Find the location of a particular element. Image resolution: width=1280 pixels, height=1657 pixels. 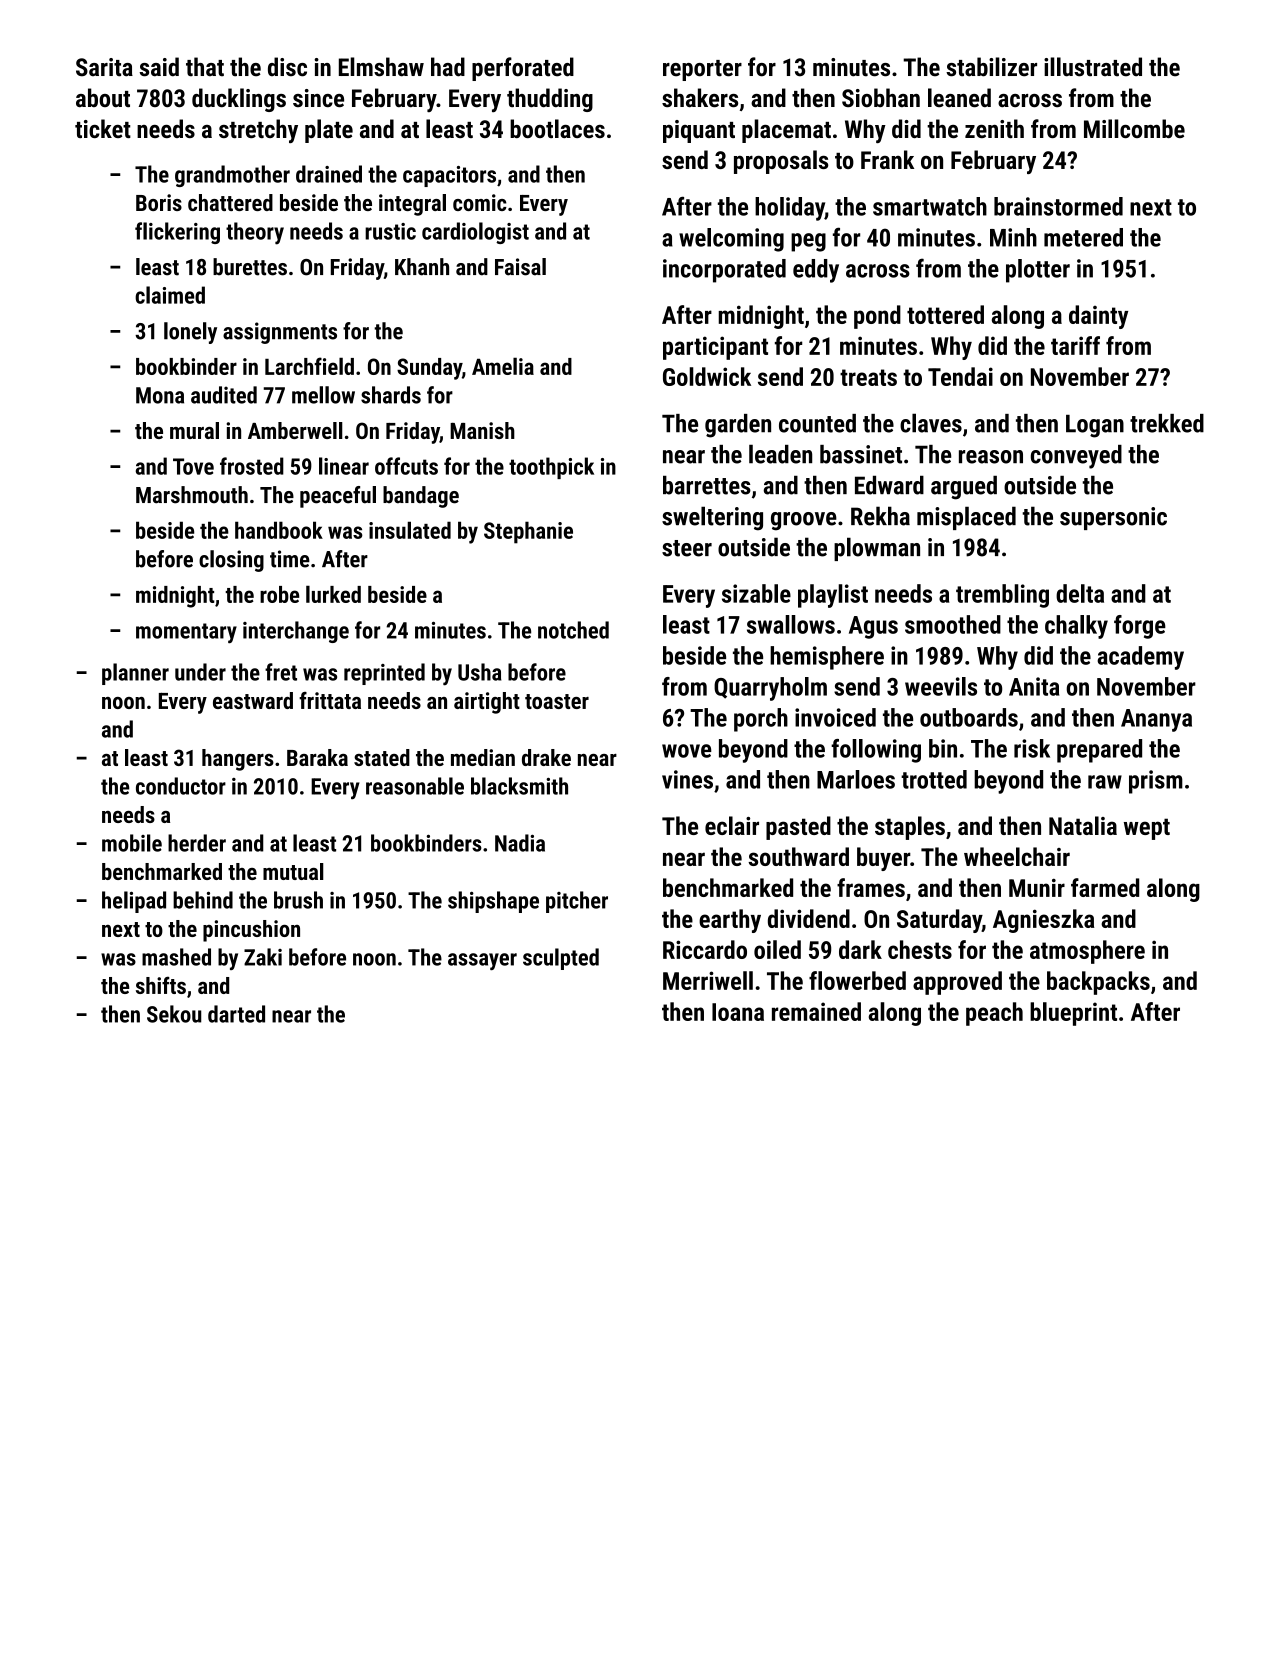

perforated is located at coordinates (523, 69).
